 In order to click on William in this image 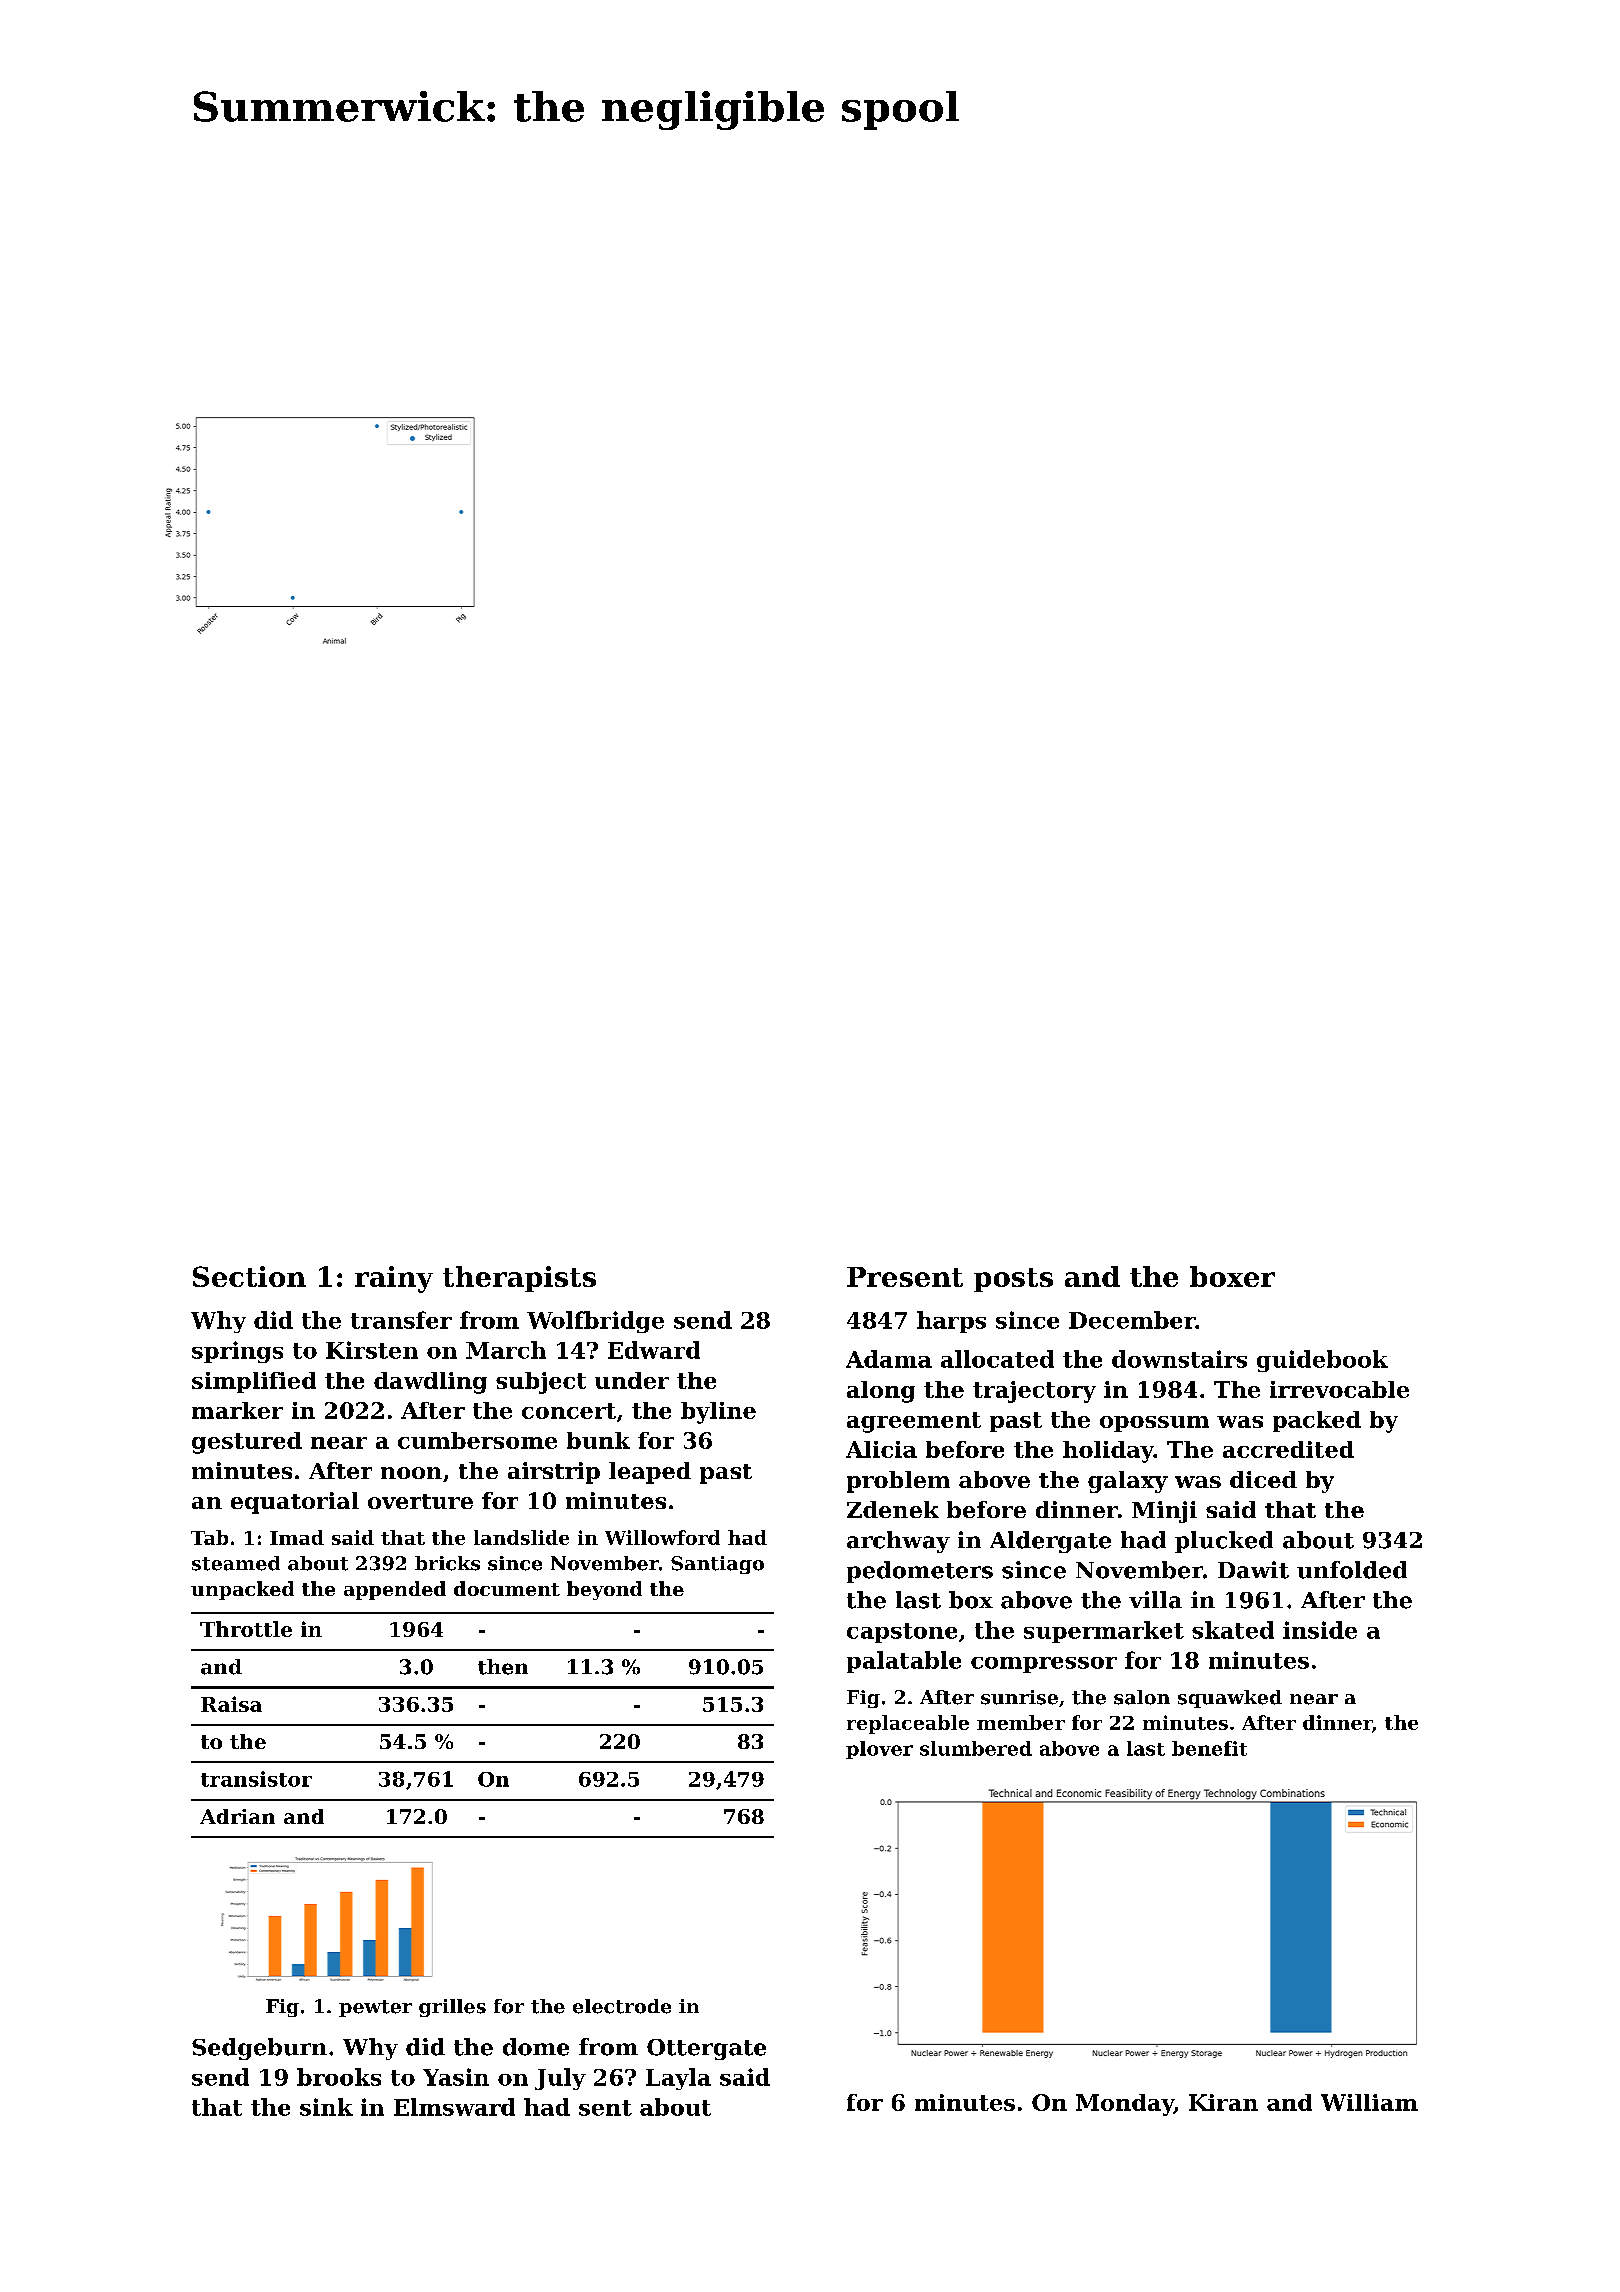, I will do `click(1369, 2102)`.
